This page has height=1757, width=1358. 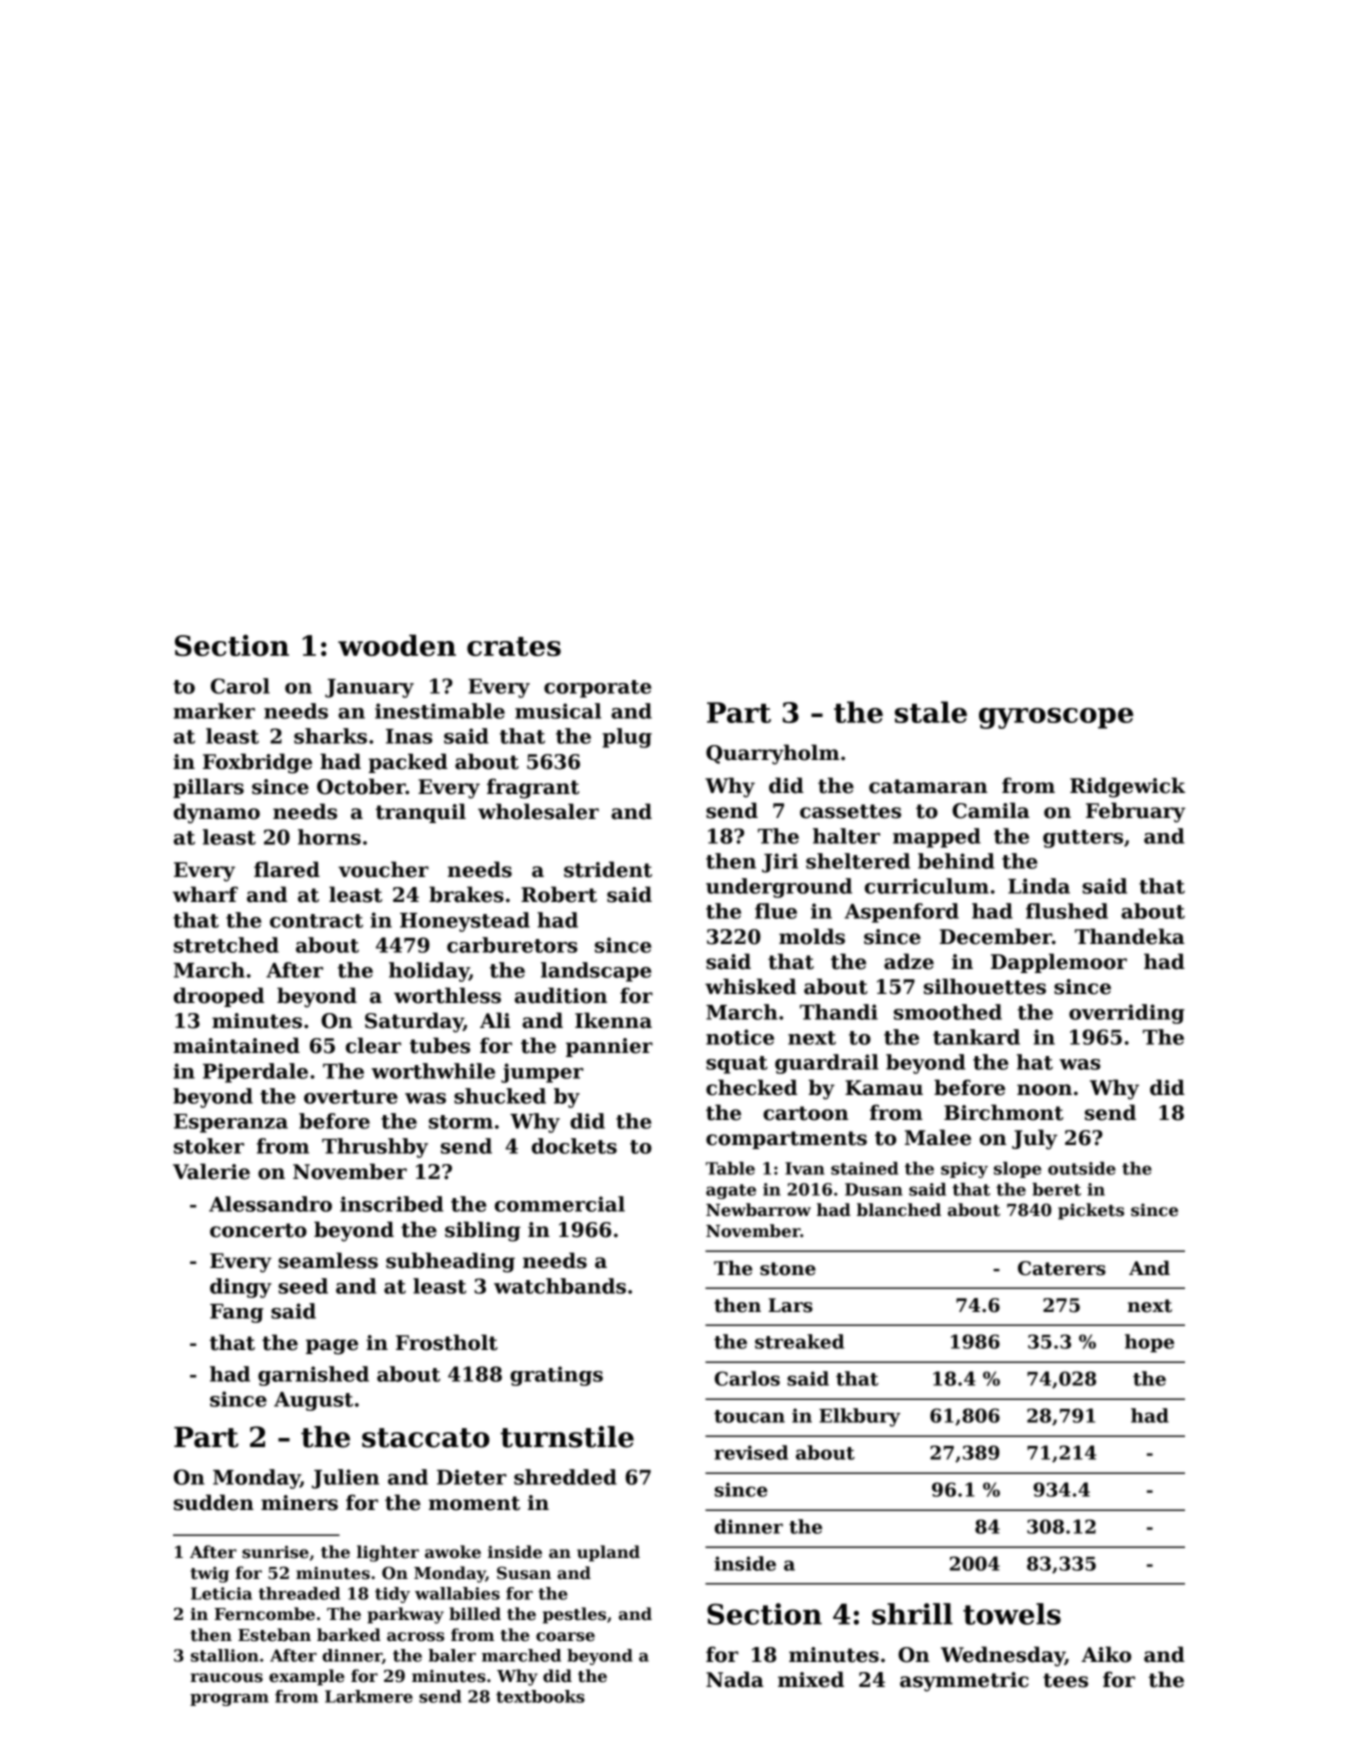 What do you see at coordinates (565, 1477) in the page?
I see `shredded` at bounding box center [565, 1477].
